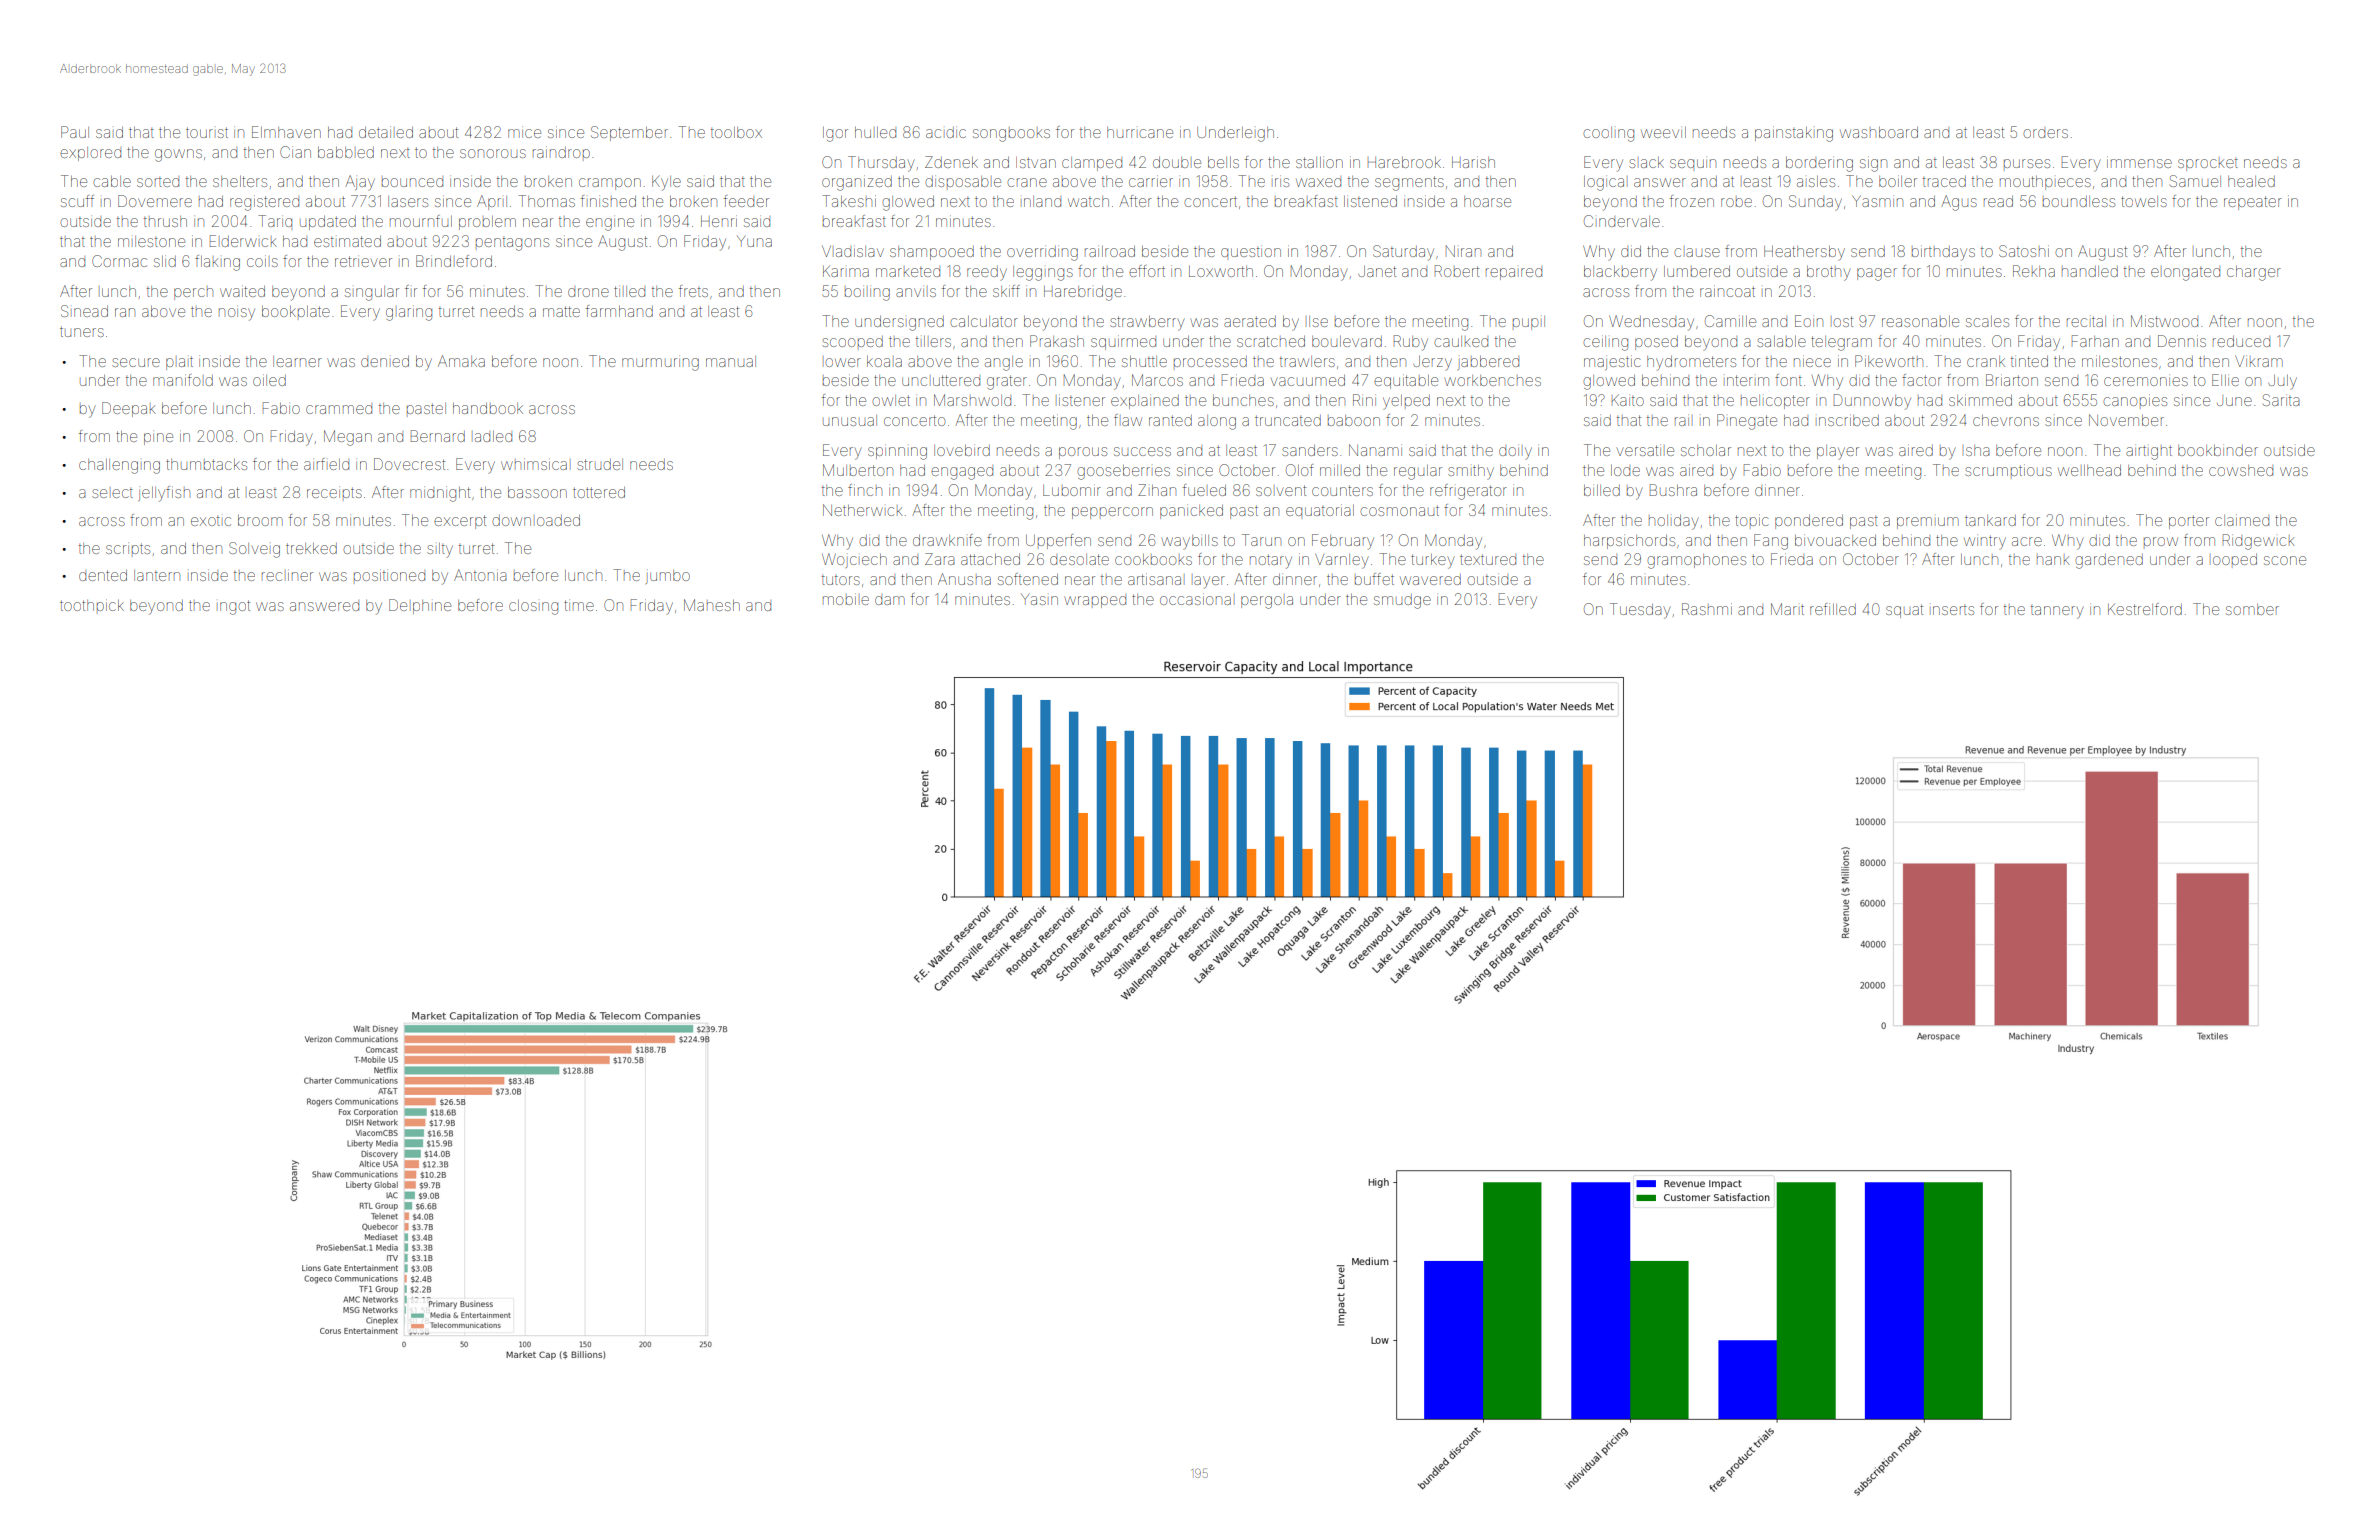  What do you see at coordinates (1473, 162) in the screenshot?
I see `Harish` at bounding box center [1473, 162].
